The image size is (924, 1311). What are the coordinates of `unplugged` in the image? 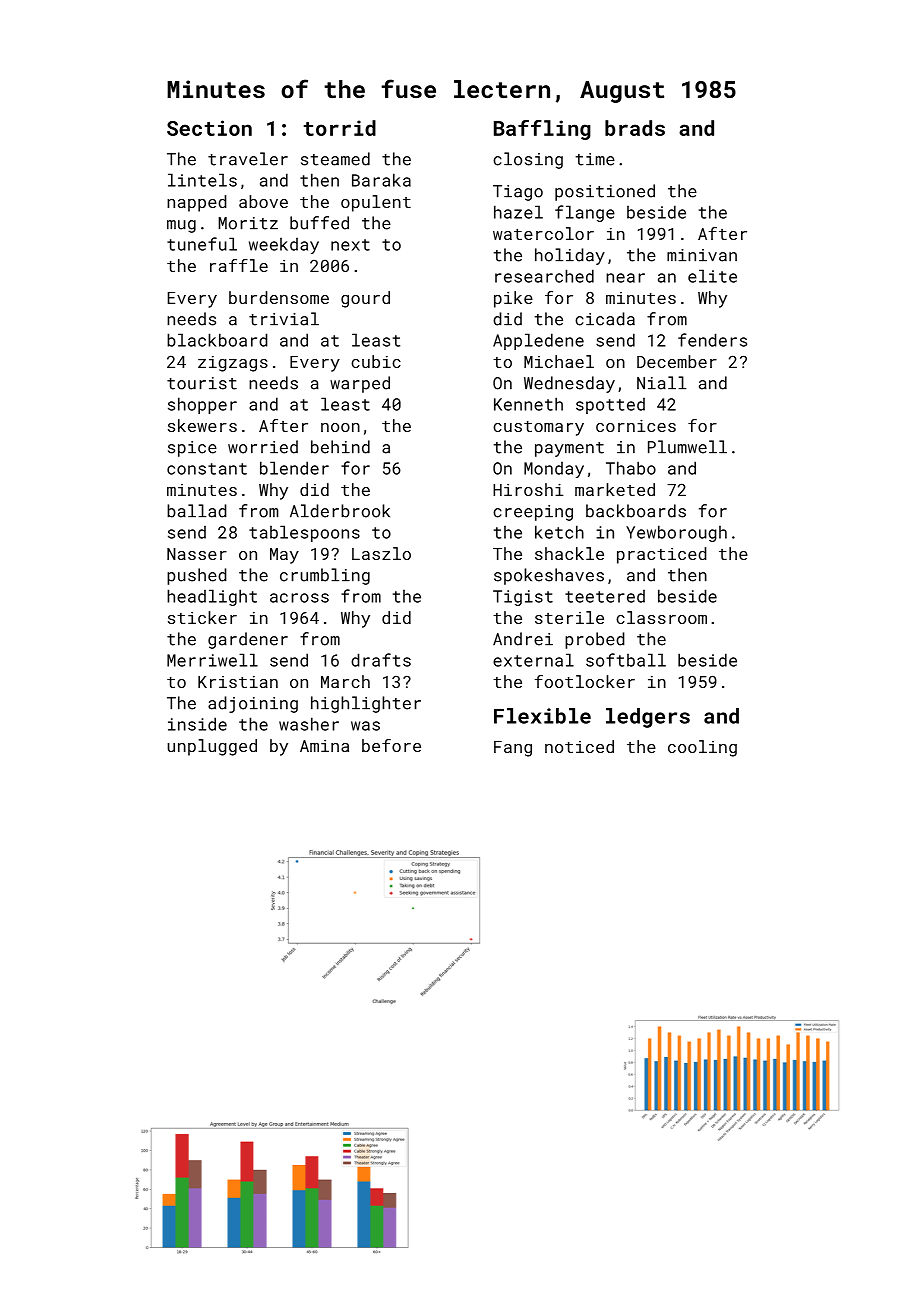 It's located at (212, 747).
